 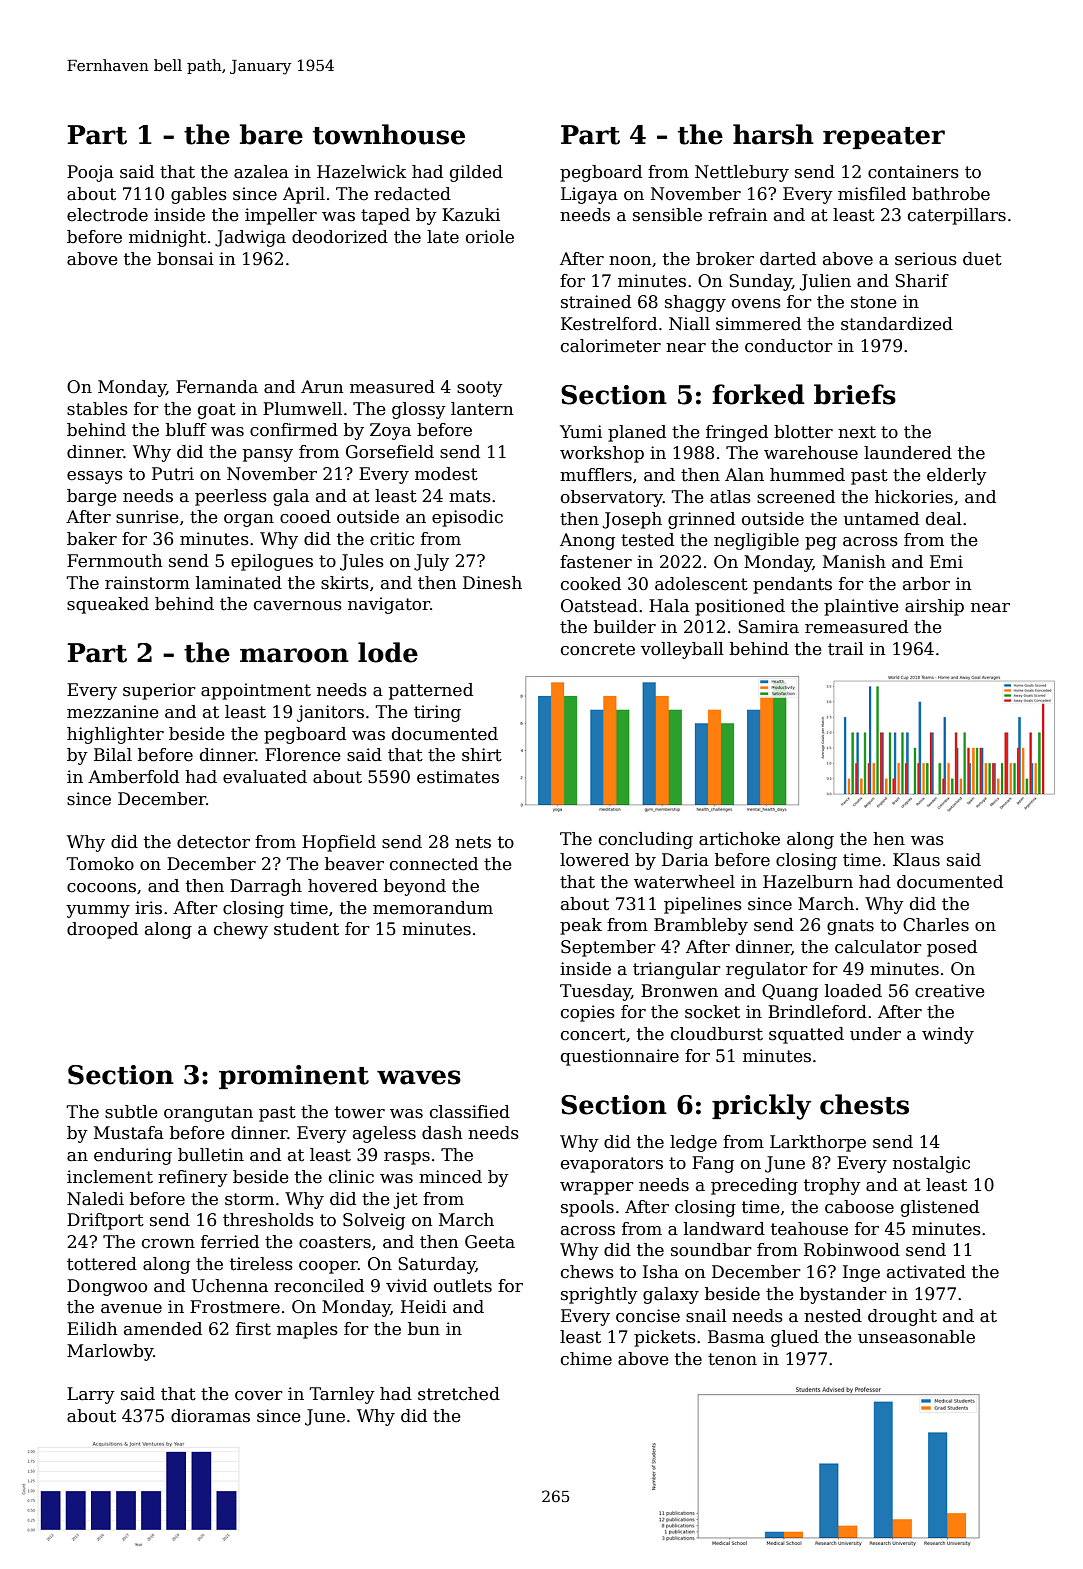 What do you see at coordinates (470, 1112) in the document?
I see `classified` at bounding box center [470, 1112].
